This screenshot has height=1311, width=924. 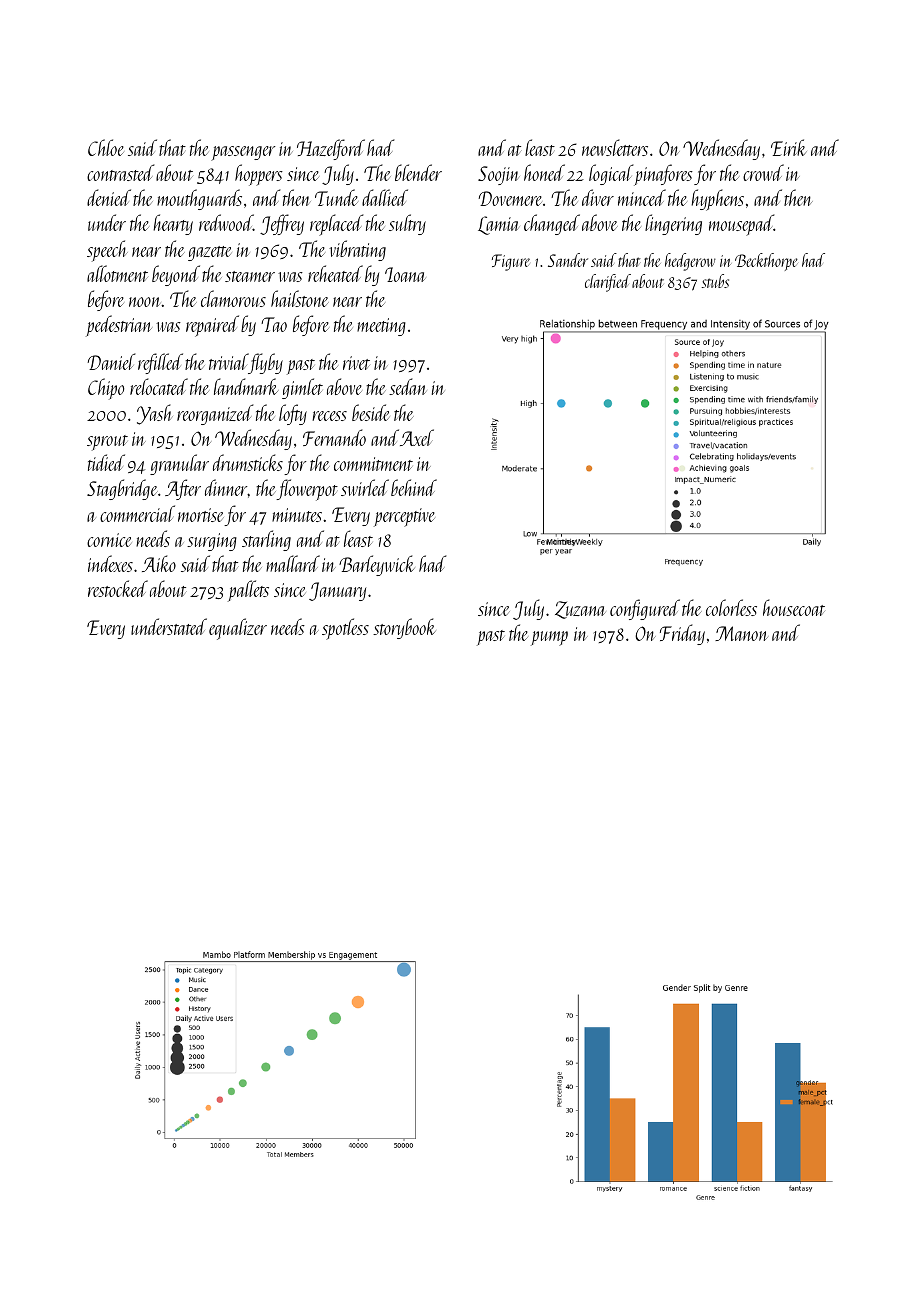 I want to click on Manon, so click(x=741, y=633).
